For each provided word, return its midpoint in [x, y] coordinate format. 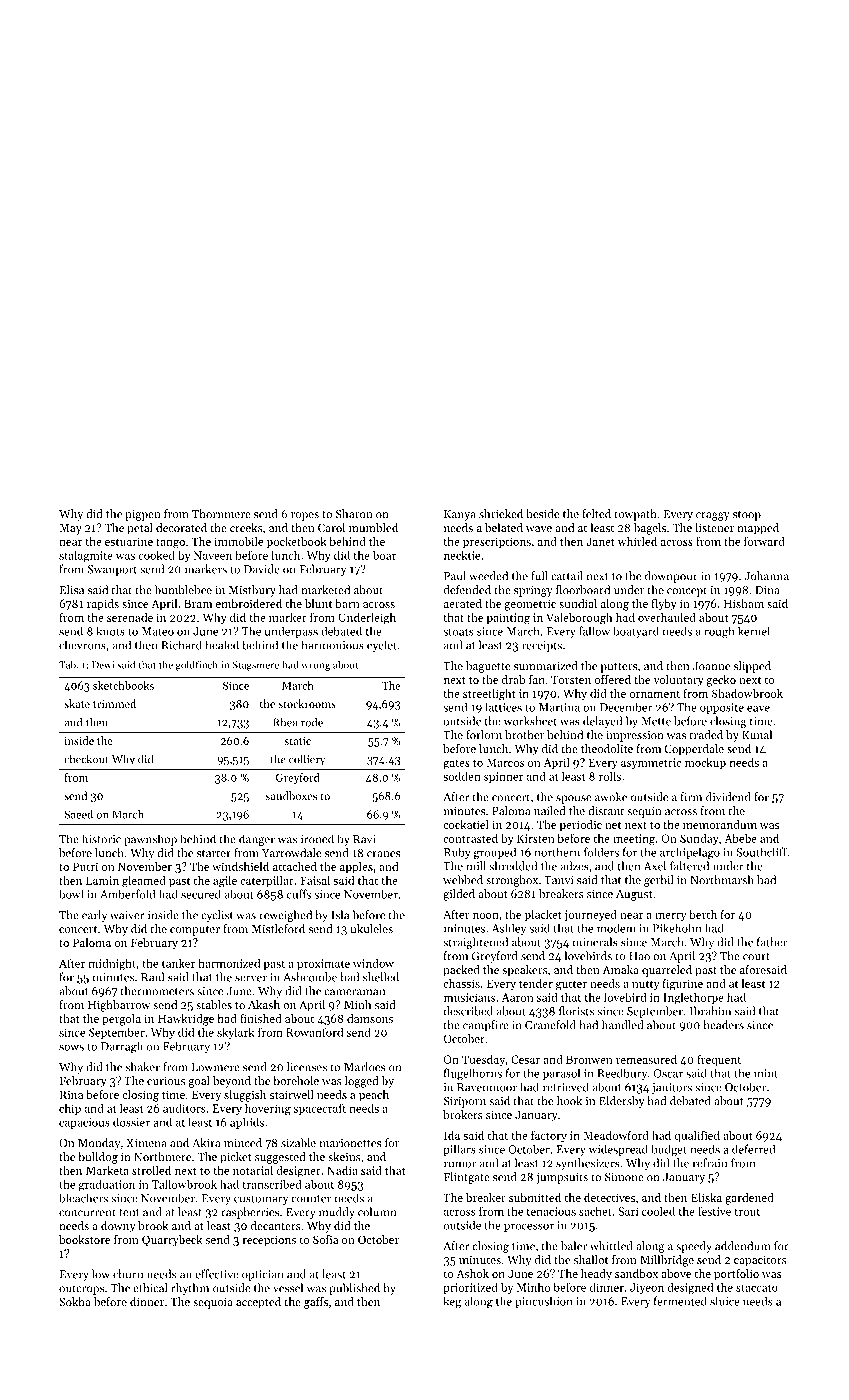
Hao [639, 956]
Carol [331, 527]
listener [714, 527]
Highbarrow [119, 1006]
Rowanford [314, 1032]
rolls [610, 776]
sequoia [213, 1303]
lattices [503, 707]
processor [529, 1227]
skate [77, 703]
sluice [725, 1301]
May [71, 529]
